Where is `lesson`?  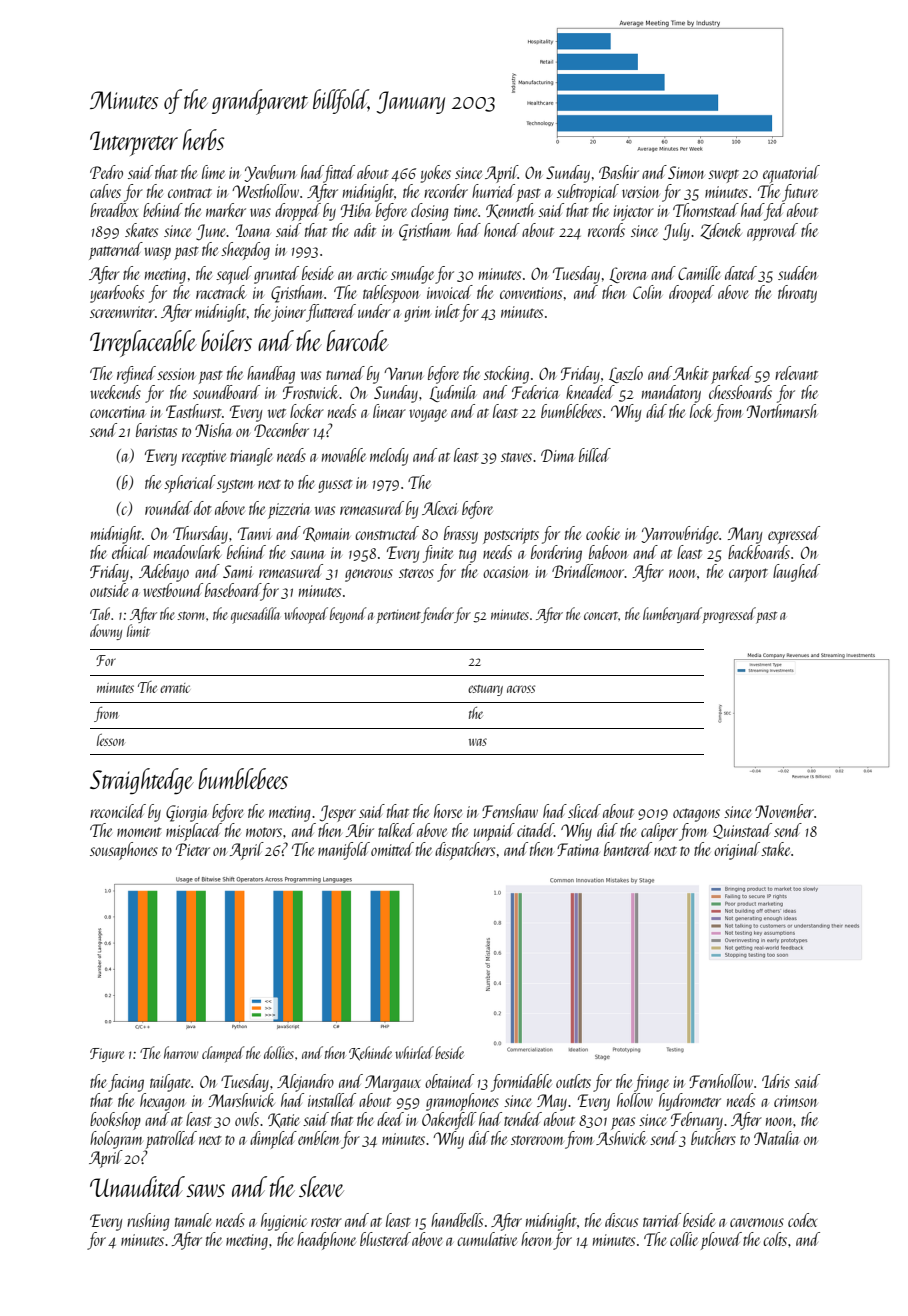
lesson is located at coordinates (110, 740).
